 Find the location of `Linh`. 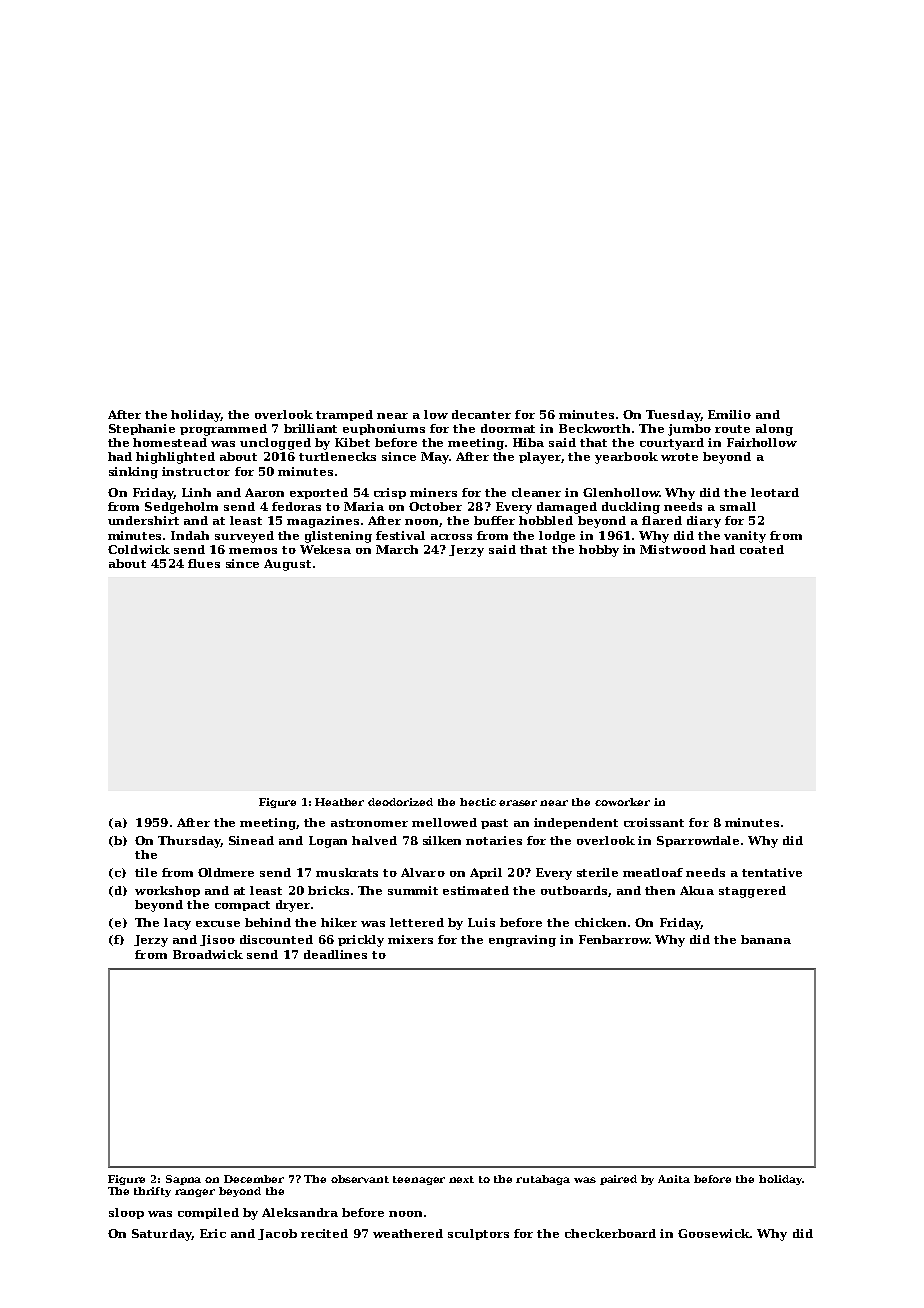

Linh is located at coordinates (196, 492).
